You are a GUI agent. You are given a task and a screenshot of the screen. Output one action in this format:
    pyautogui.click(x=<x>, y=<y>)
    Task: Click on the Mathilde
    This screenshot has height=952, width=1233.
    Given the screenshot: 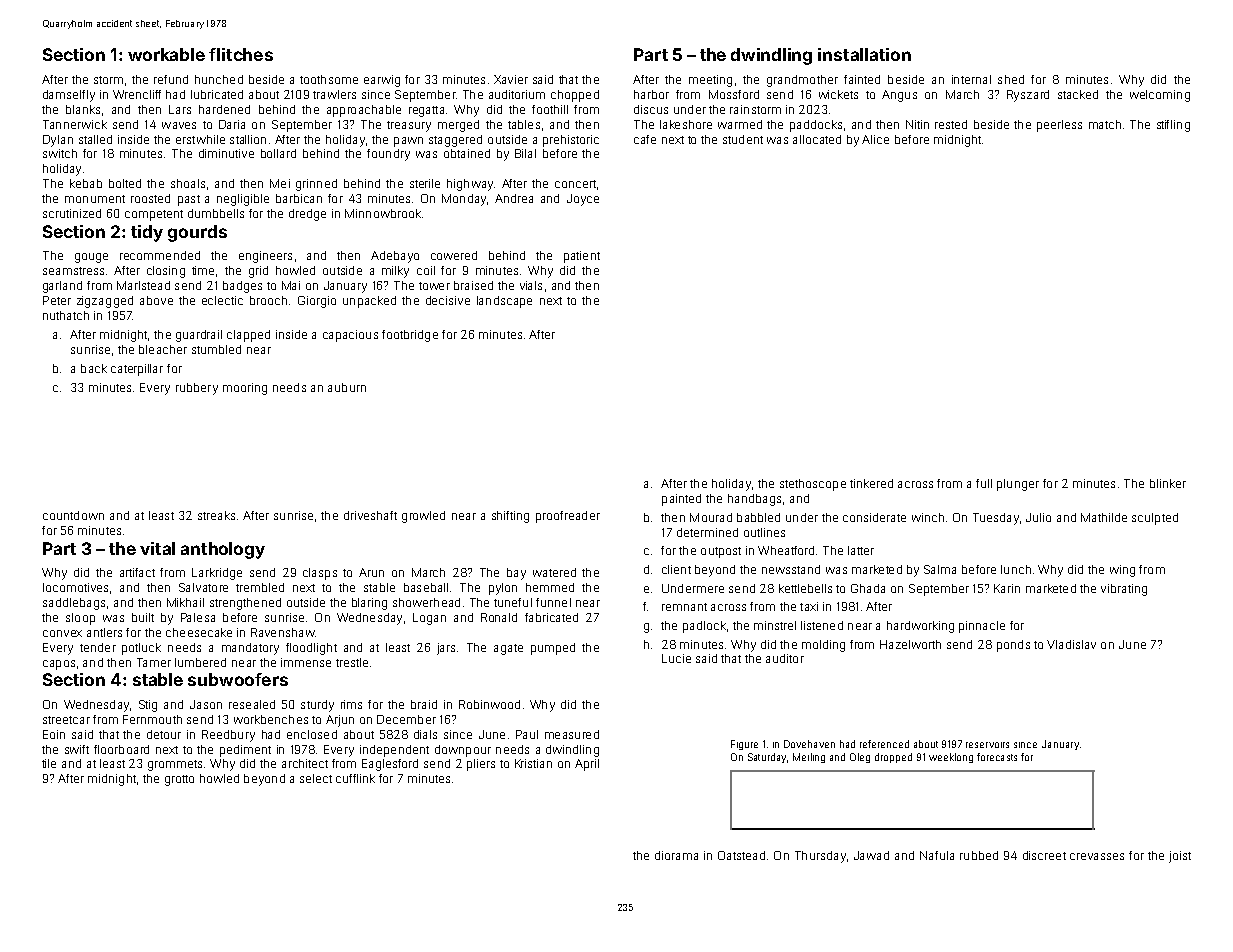 What is the action you would take?
    pyautogui.click(x=1104, y=517)
